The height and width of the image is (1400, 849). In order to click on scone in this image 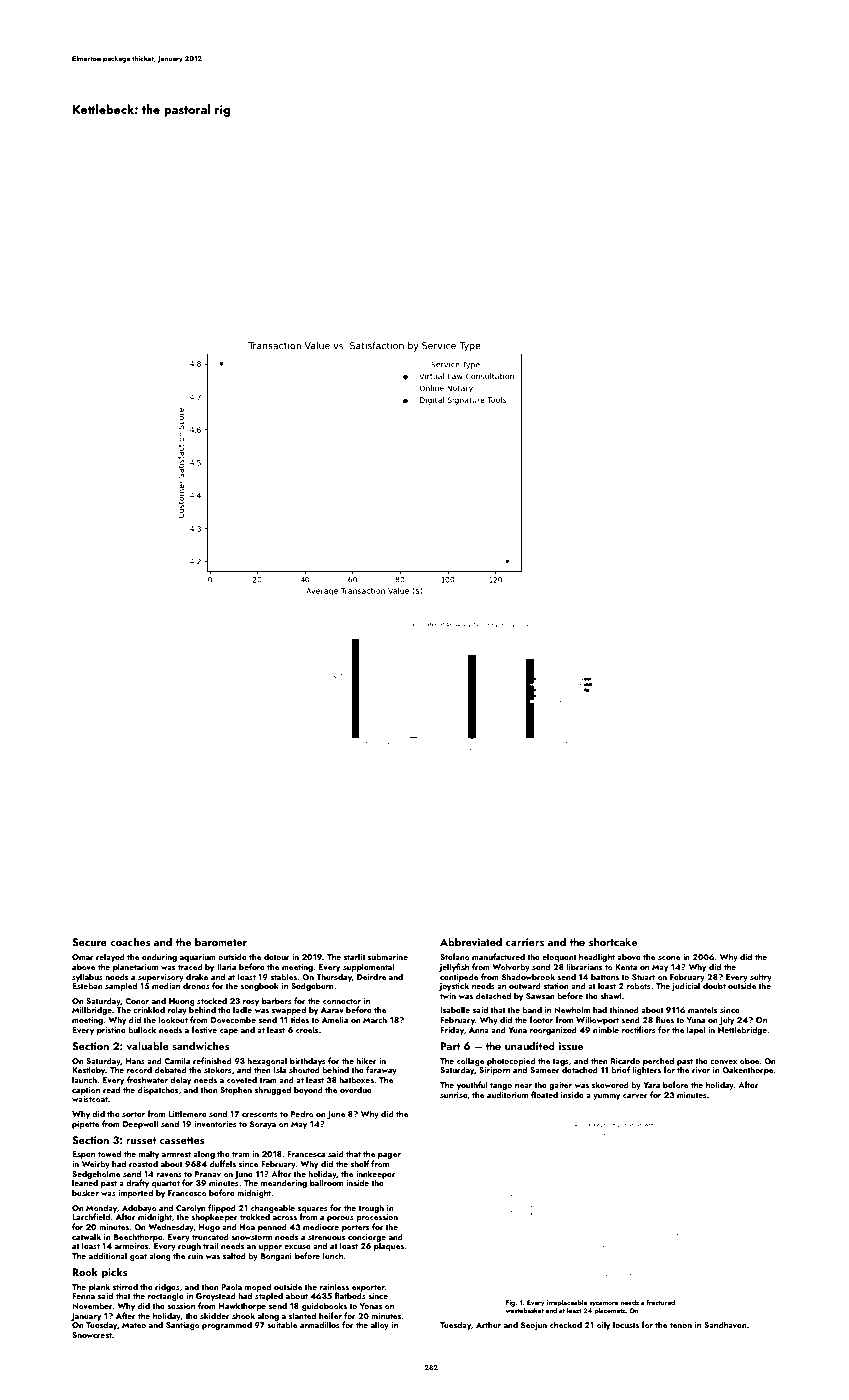, I will do `click(669, 958)`.
